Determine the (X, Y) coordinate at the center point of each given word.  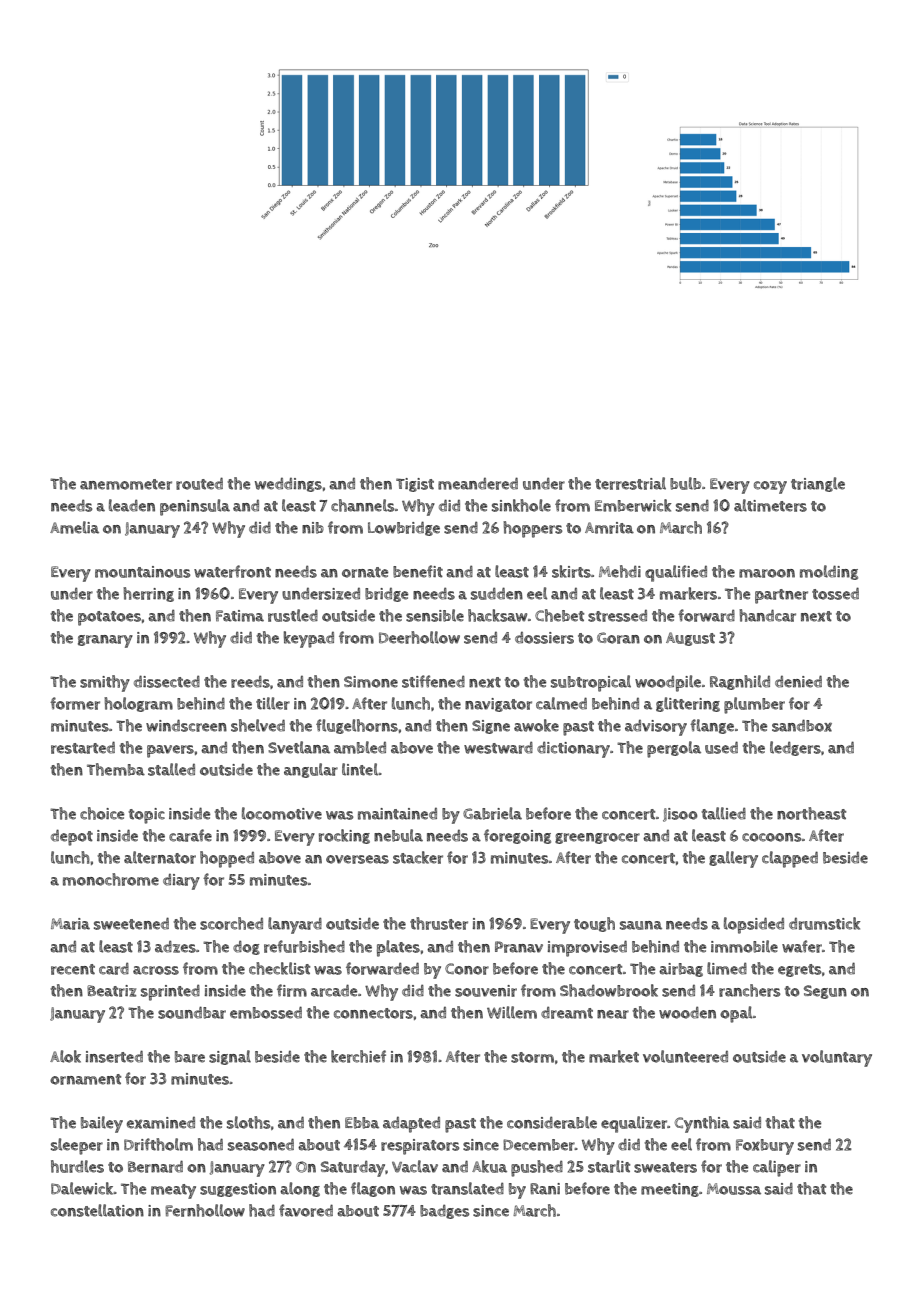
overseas (357, 859)
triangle (818, 484)
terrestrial (630, 483)
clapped (790, 859)
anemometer (126, 484)
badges (444, 1212)
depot (72, 837)
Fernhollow (205, 1210)
